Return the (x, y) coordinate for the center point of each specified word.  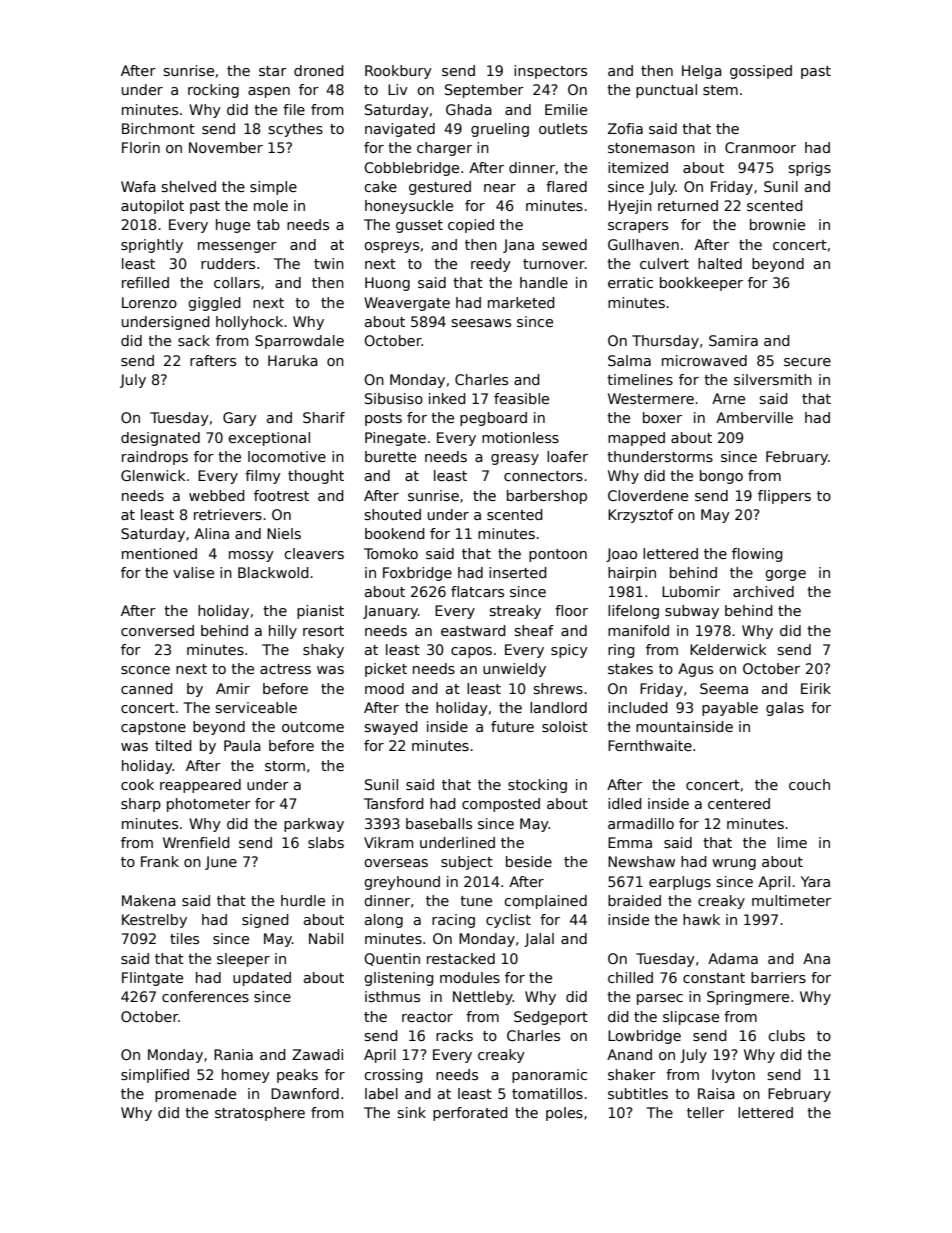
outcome (313, 727)
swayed (391, 728)
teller (705, 1112)
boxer (662, 417)
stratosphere (260, 1114)
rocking (213, 91)
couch (809, 784)
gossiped (761, 72)
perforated (470, 1114)
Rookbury (398, 72)
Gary (240, 419)
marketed (521, 302)
